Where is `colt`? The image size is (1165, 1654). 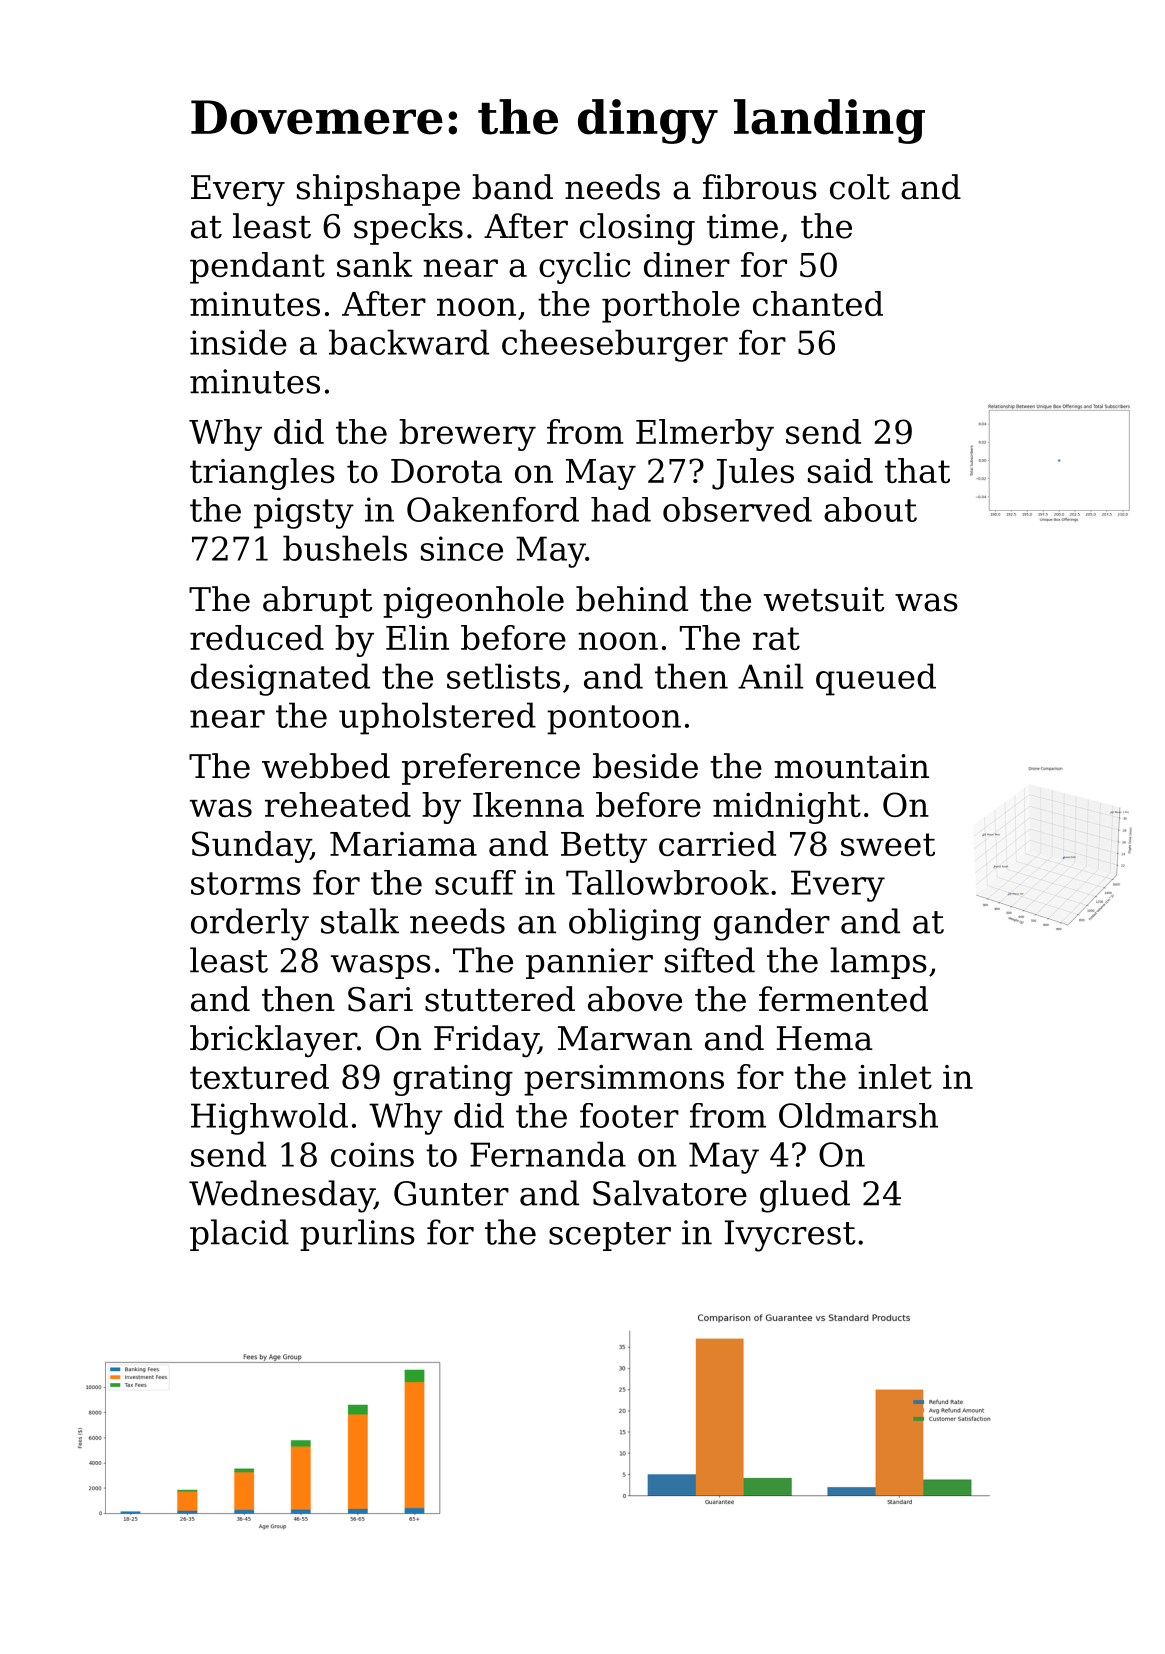 colt is located at coordinates (860, 187).
